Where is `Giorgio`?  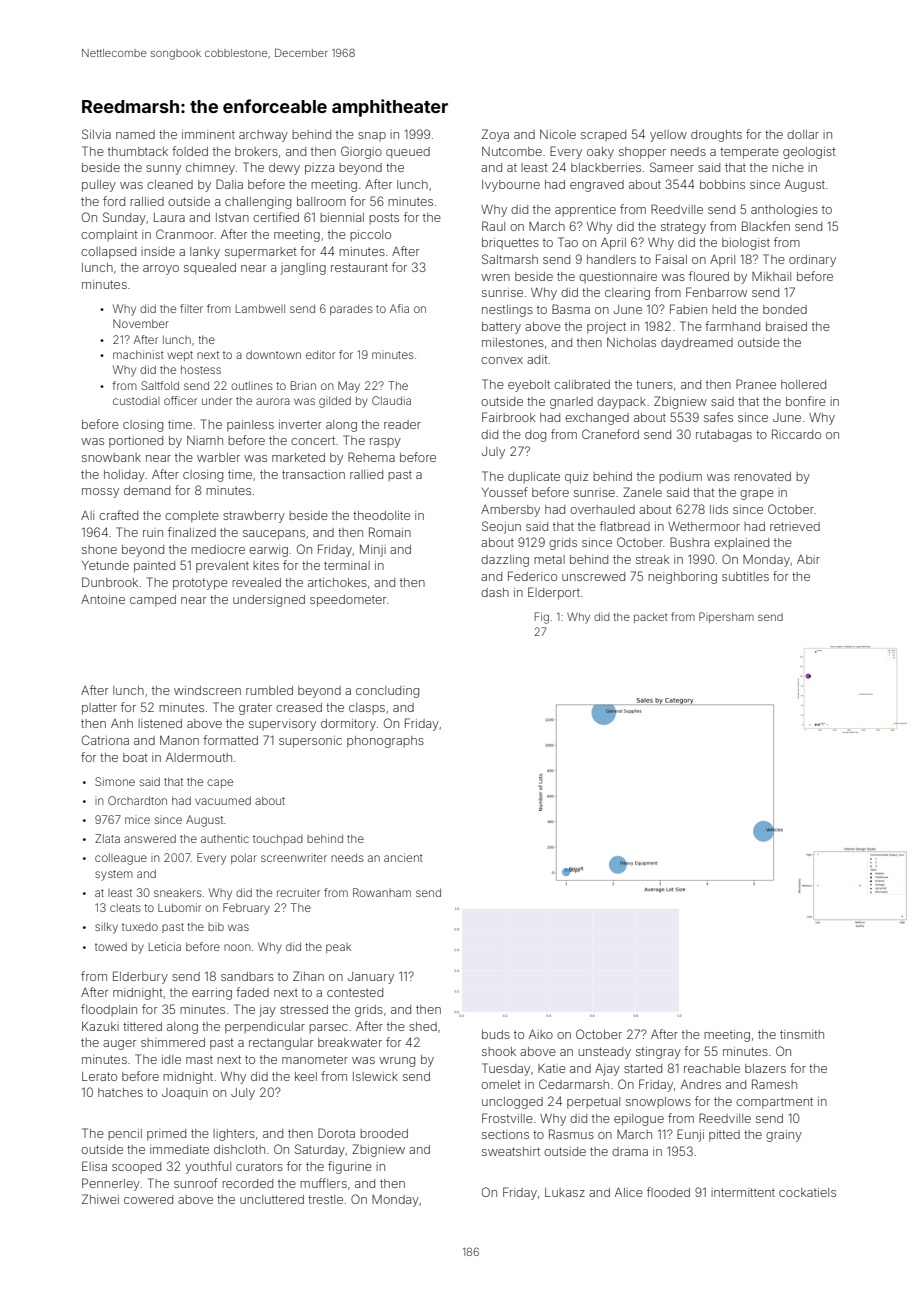 Giorgio is located at coordinates (361, 152).
